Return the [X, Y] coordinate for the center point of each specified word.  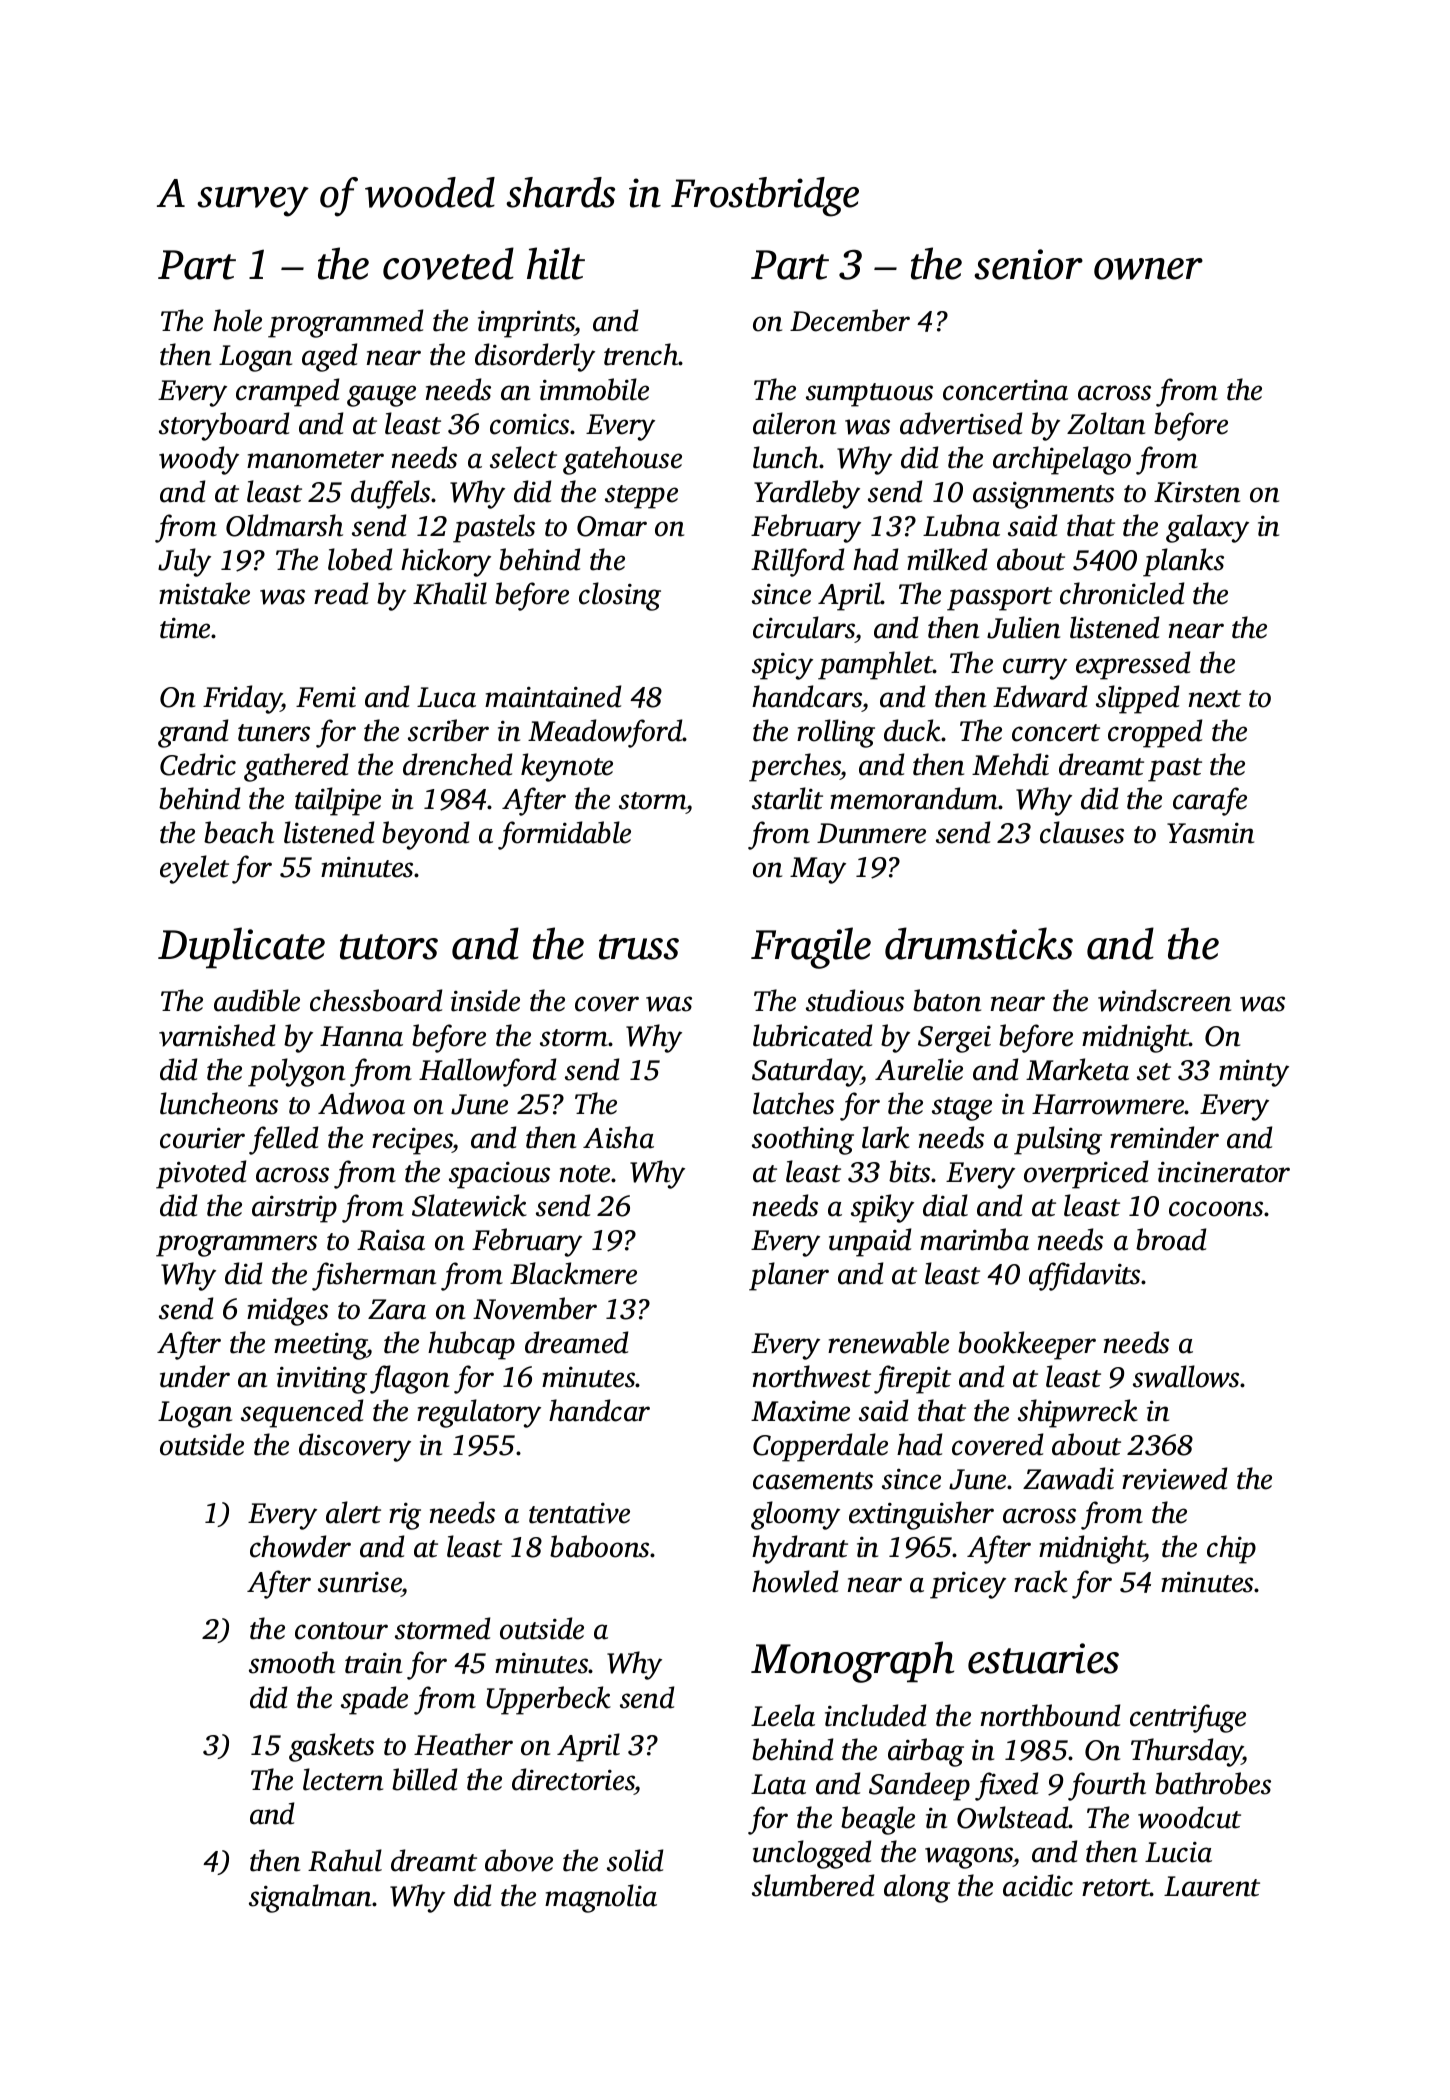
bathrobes [1213, 1783]
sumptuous [869, 395]
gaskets [331, 1747]
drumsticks [979, 943]
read [341, 593]
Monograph [852, 1662]
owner [1148, 269]
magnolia [601, 1898]
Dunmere [871, 833]
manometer [315, 460]
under [195, 1376]
